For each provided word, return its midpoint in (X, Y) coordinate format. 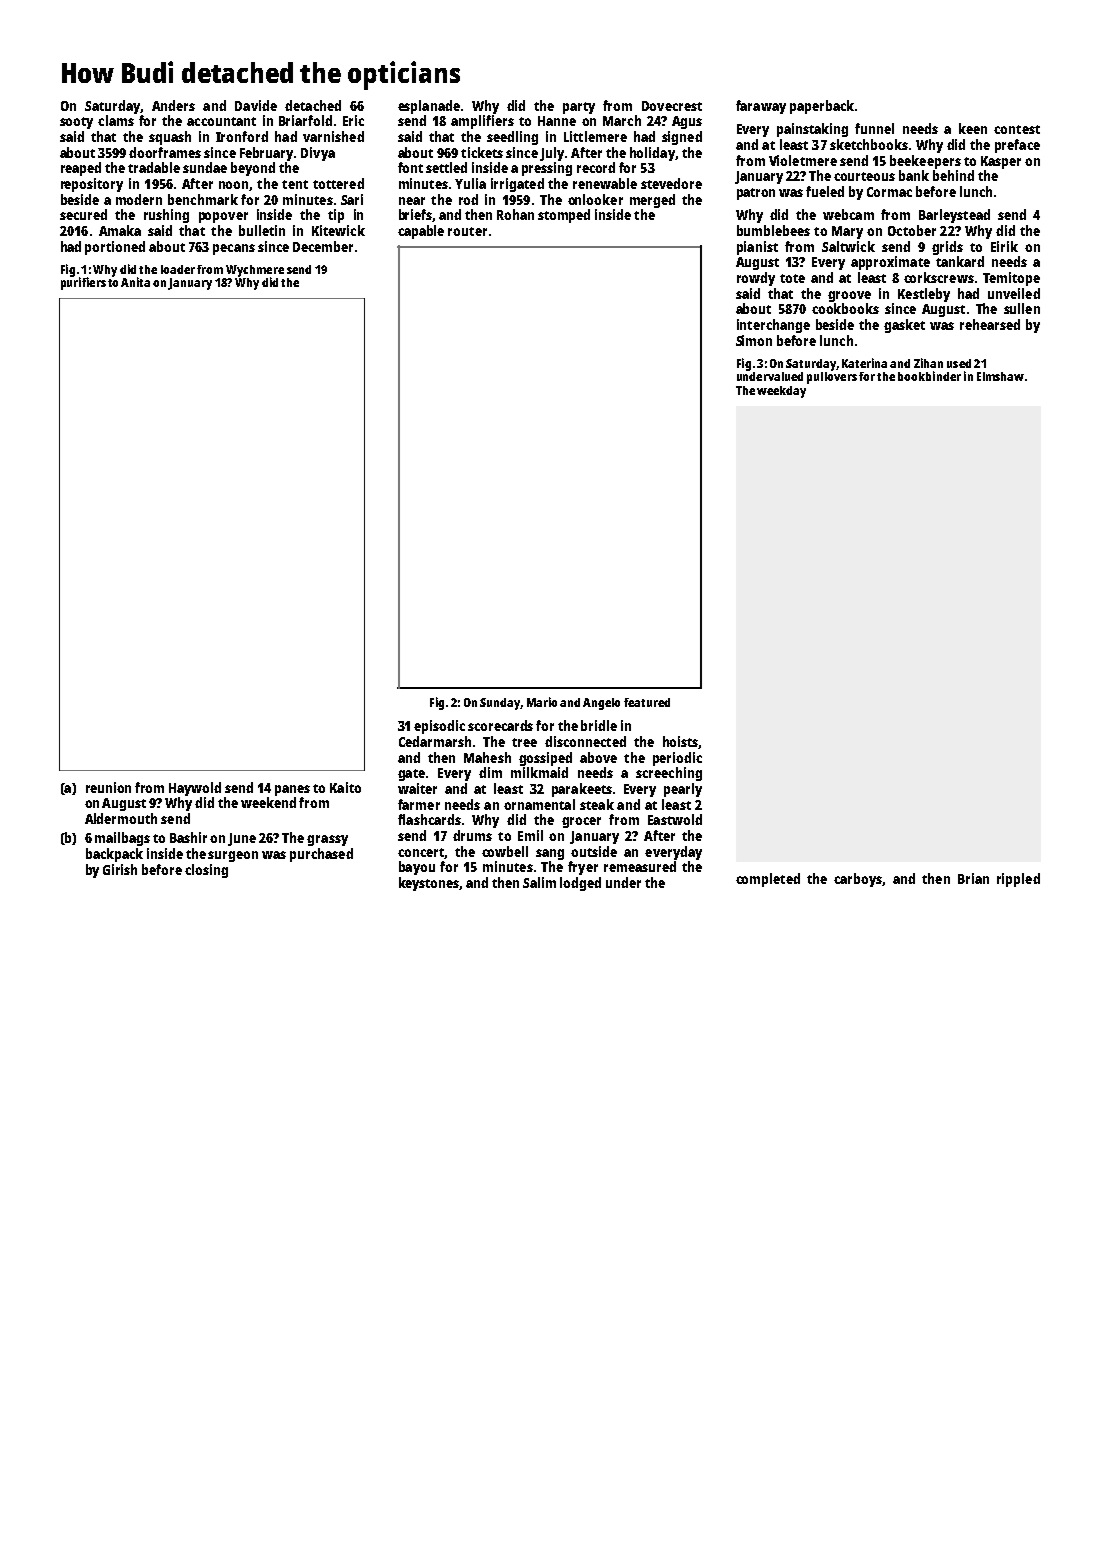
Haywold (195, 789)
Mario (542, 702)
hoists (680, 741)
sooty (76, 123)
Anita (135, 282)
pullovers (832, 378)
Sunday (500, 704)
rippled (1018, 880)
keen (973, 128)
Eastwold (675, 819)
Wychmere (255, 271)
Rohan (515, 214)
